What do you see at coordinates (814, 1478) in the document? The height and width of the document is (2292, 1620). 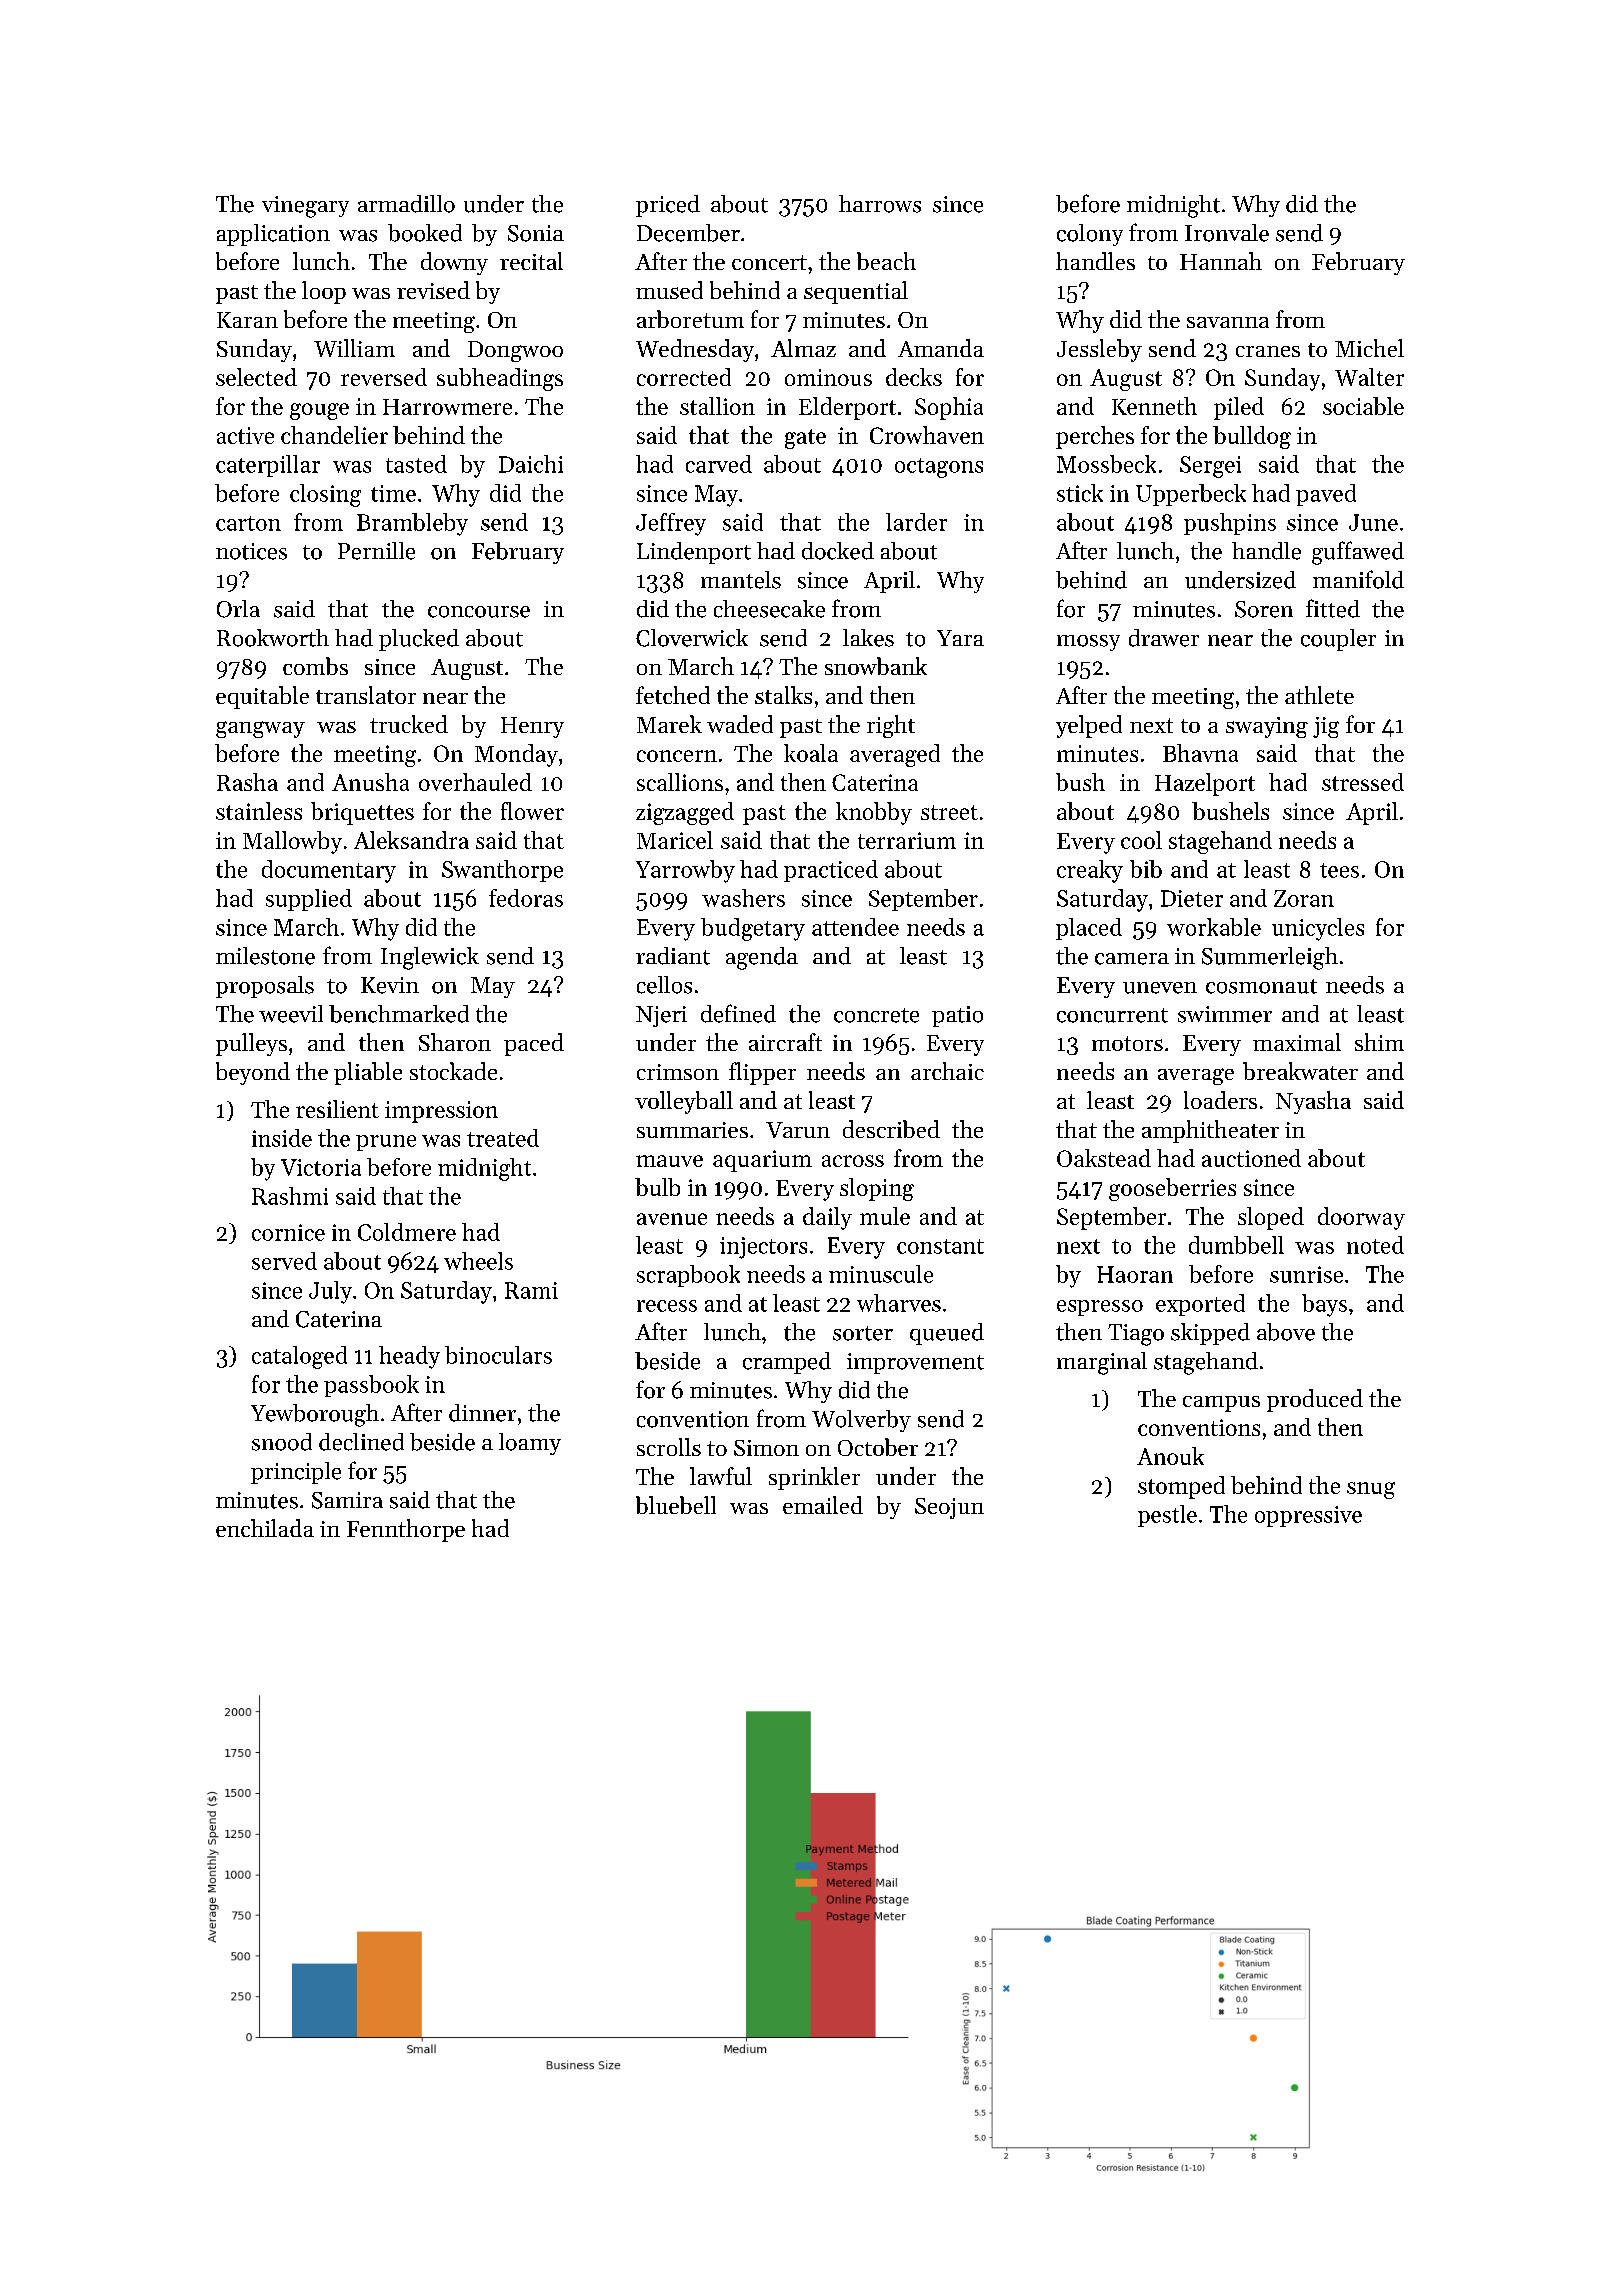 I see `sprinkler` at bounding box center [814, 1478].
